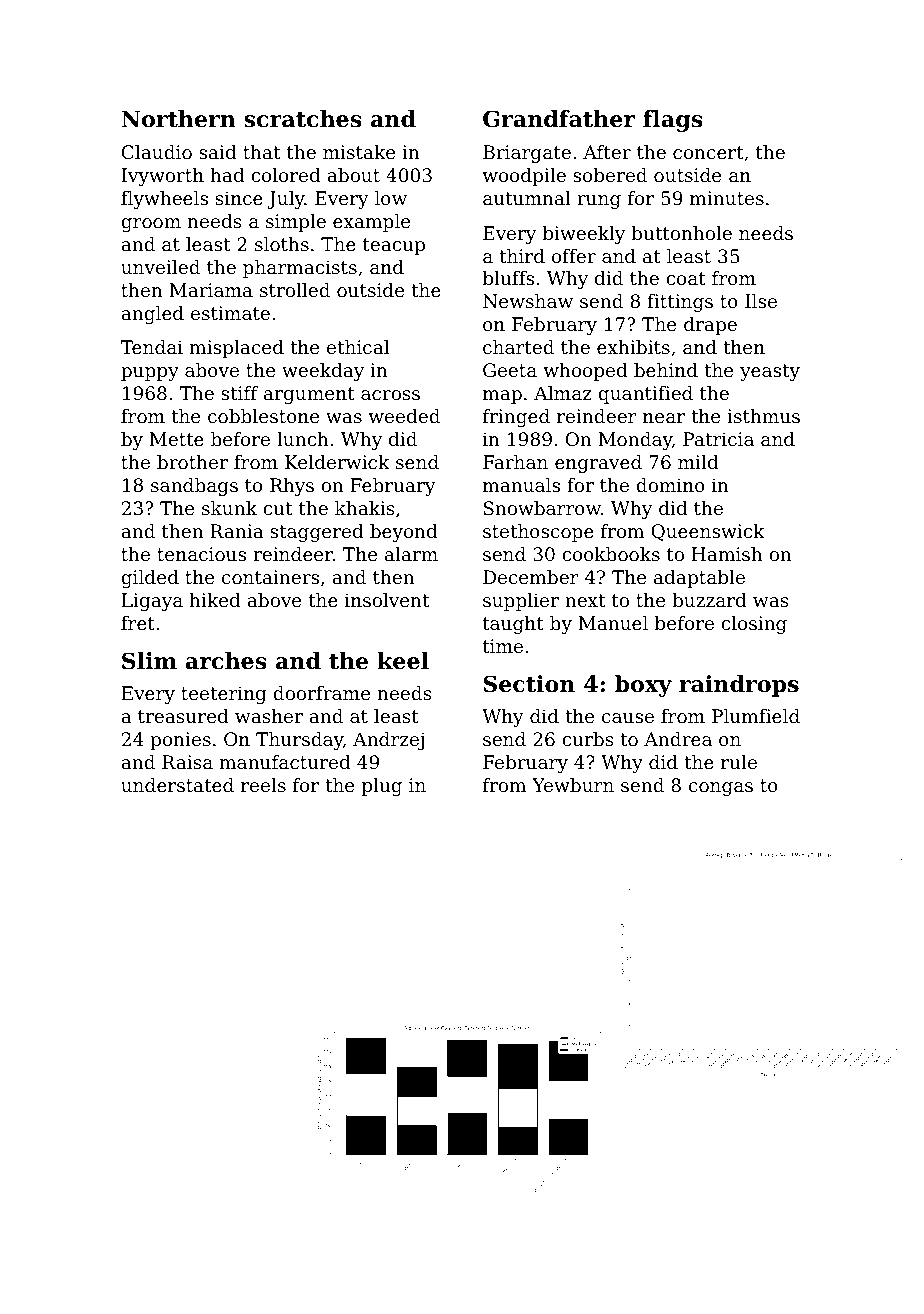 The image size is (924, 1314). I want to click on Slim, so click(149, 661).
